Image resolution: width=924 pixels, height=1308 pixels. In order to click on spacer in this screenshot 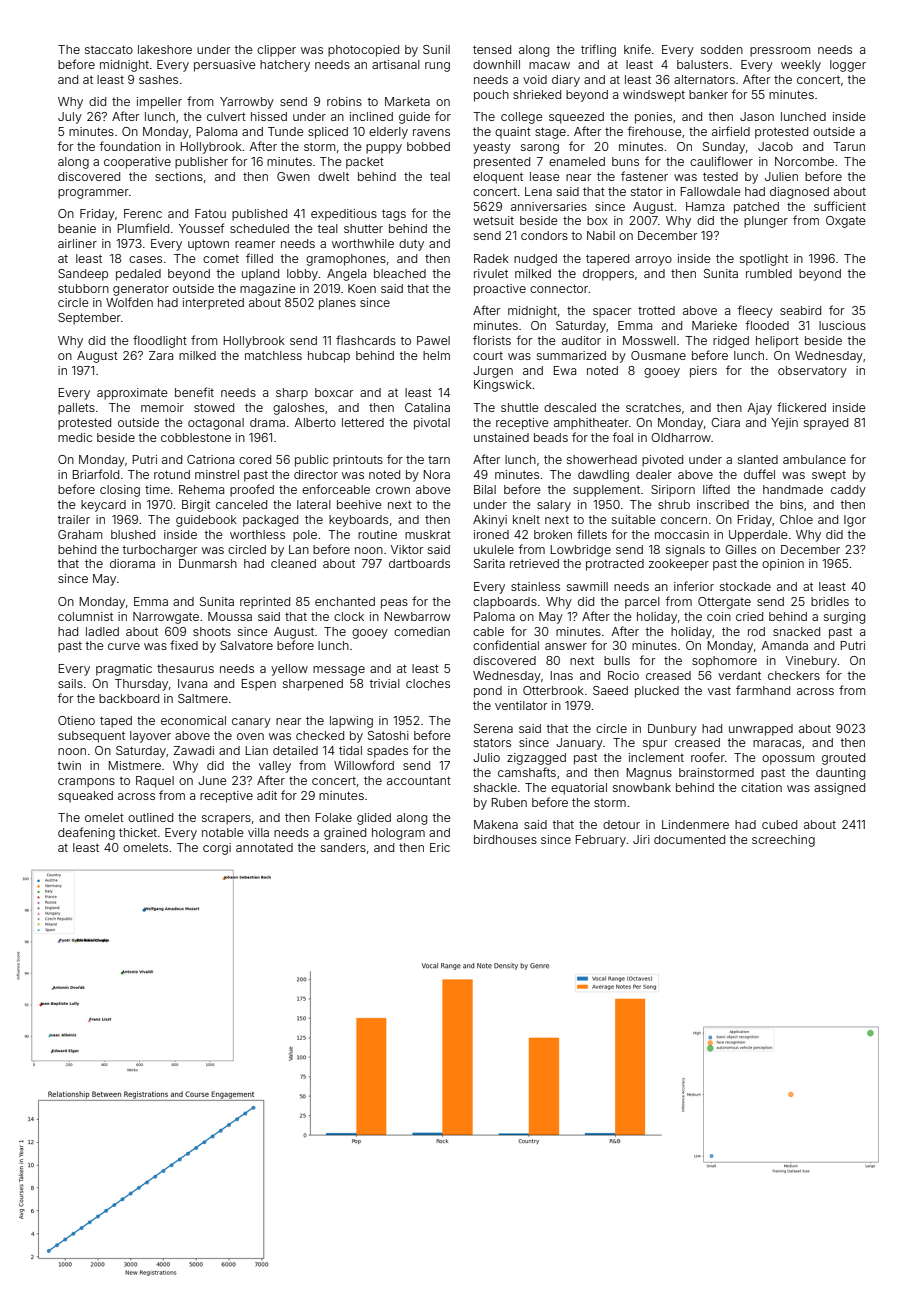, I will do `click(612, 313)`.
